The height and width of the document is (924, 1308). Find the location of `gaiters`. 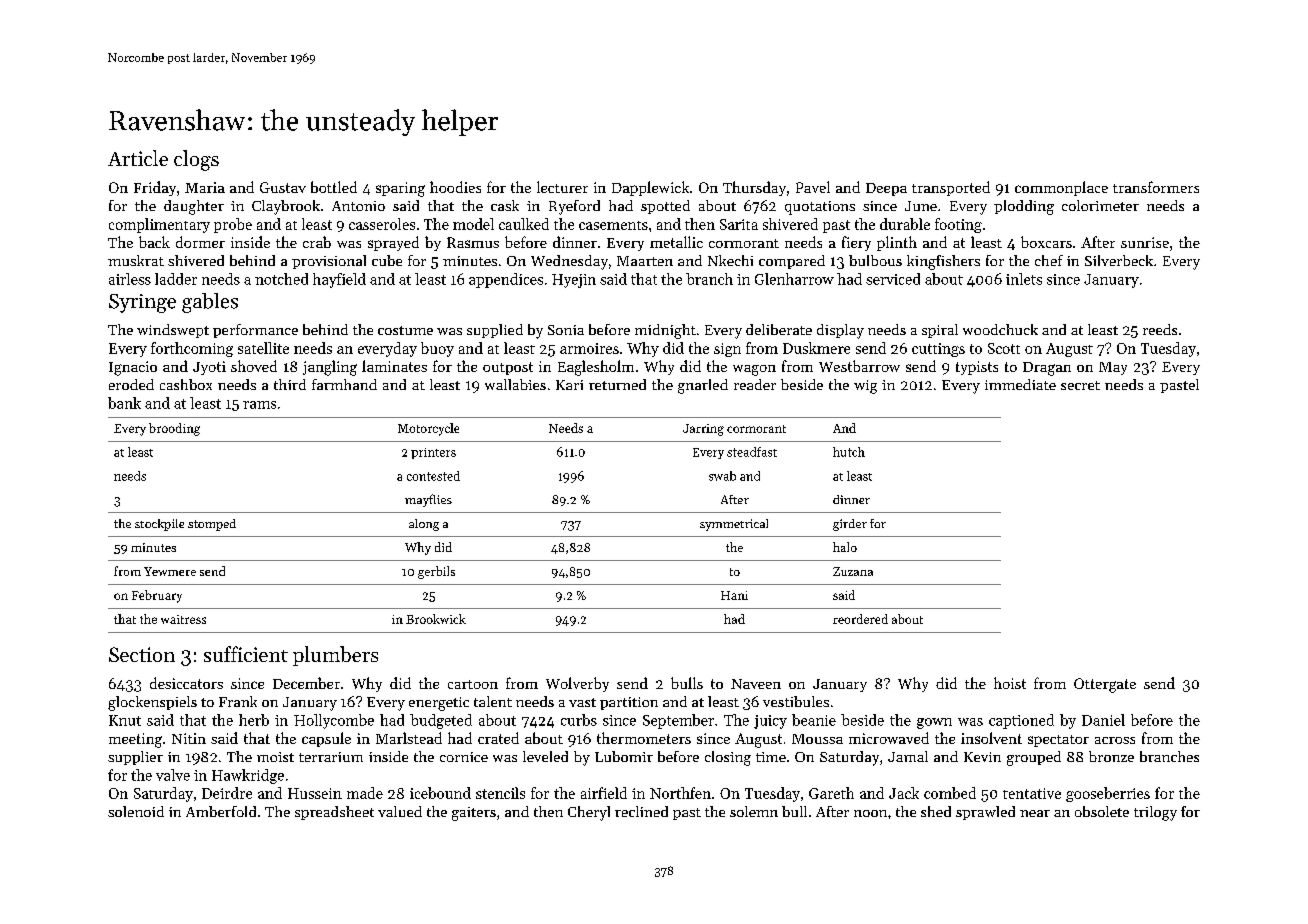

gaiters is located at coordinates (474, 814).
